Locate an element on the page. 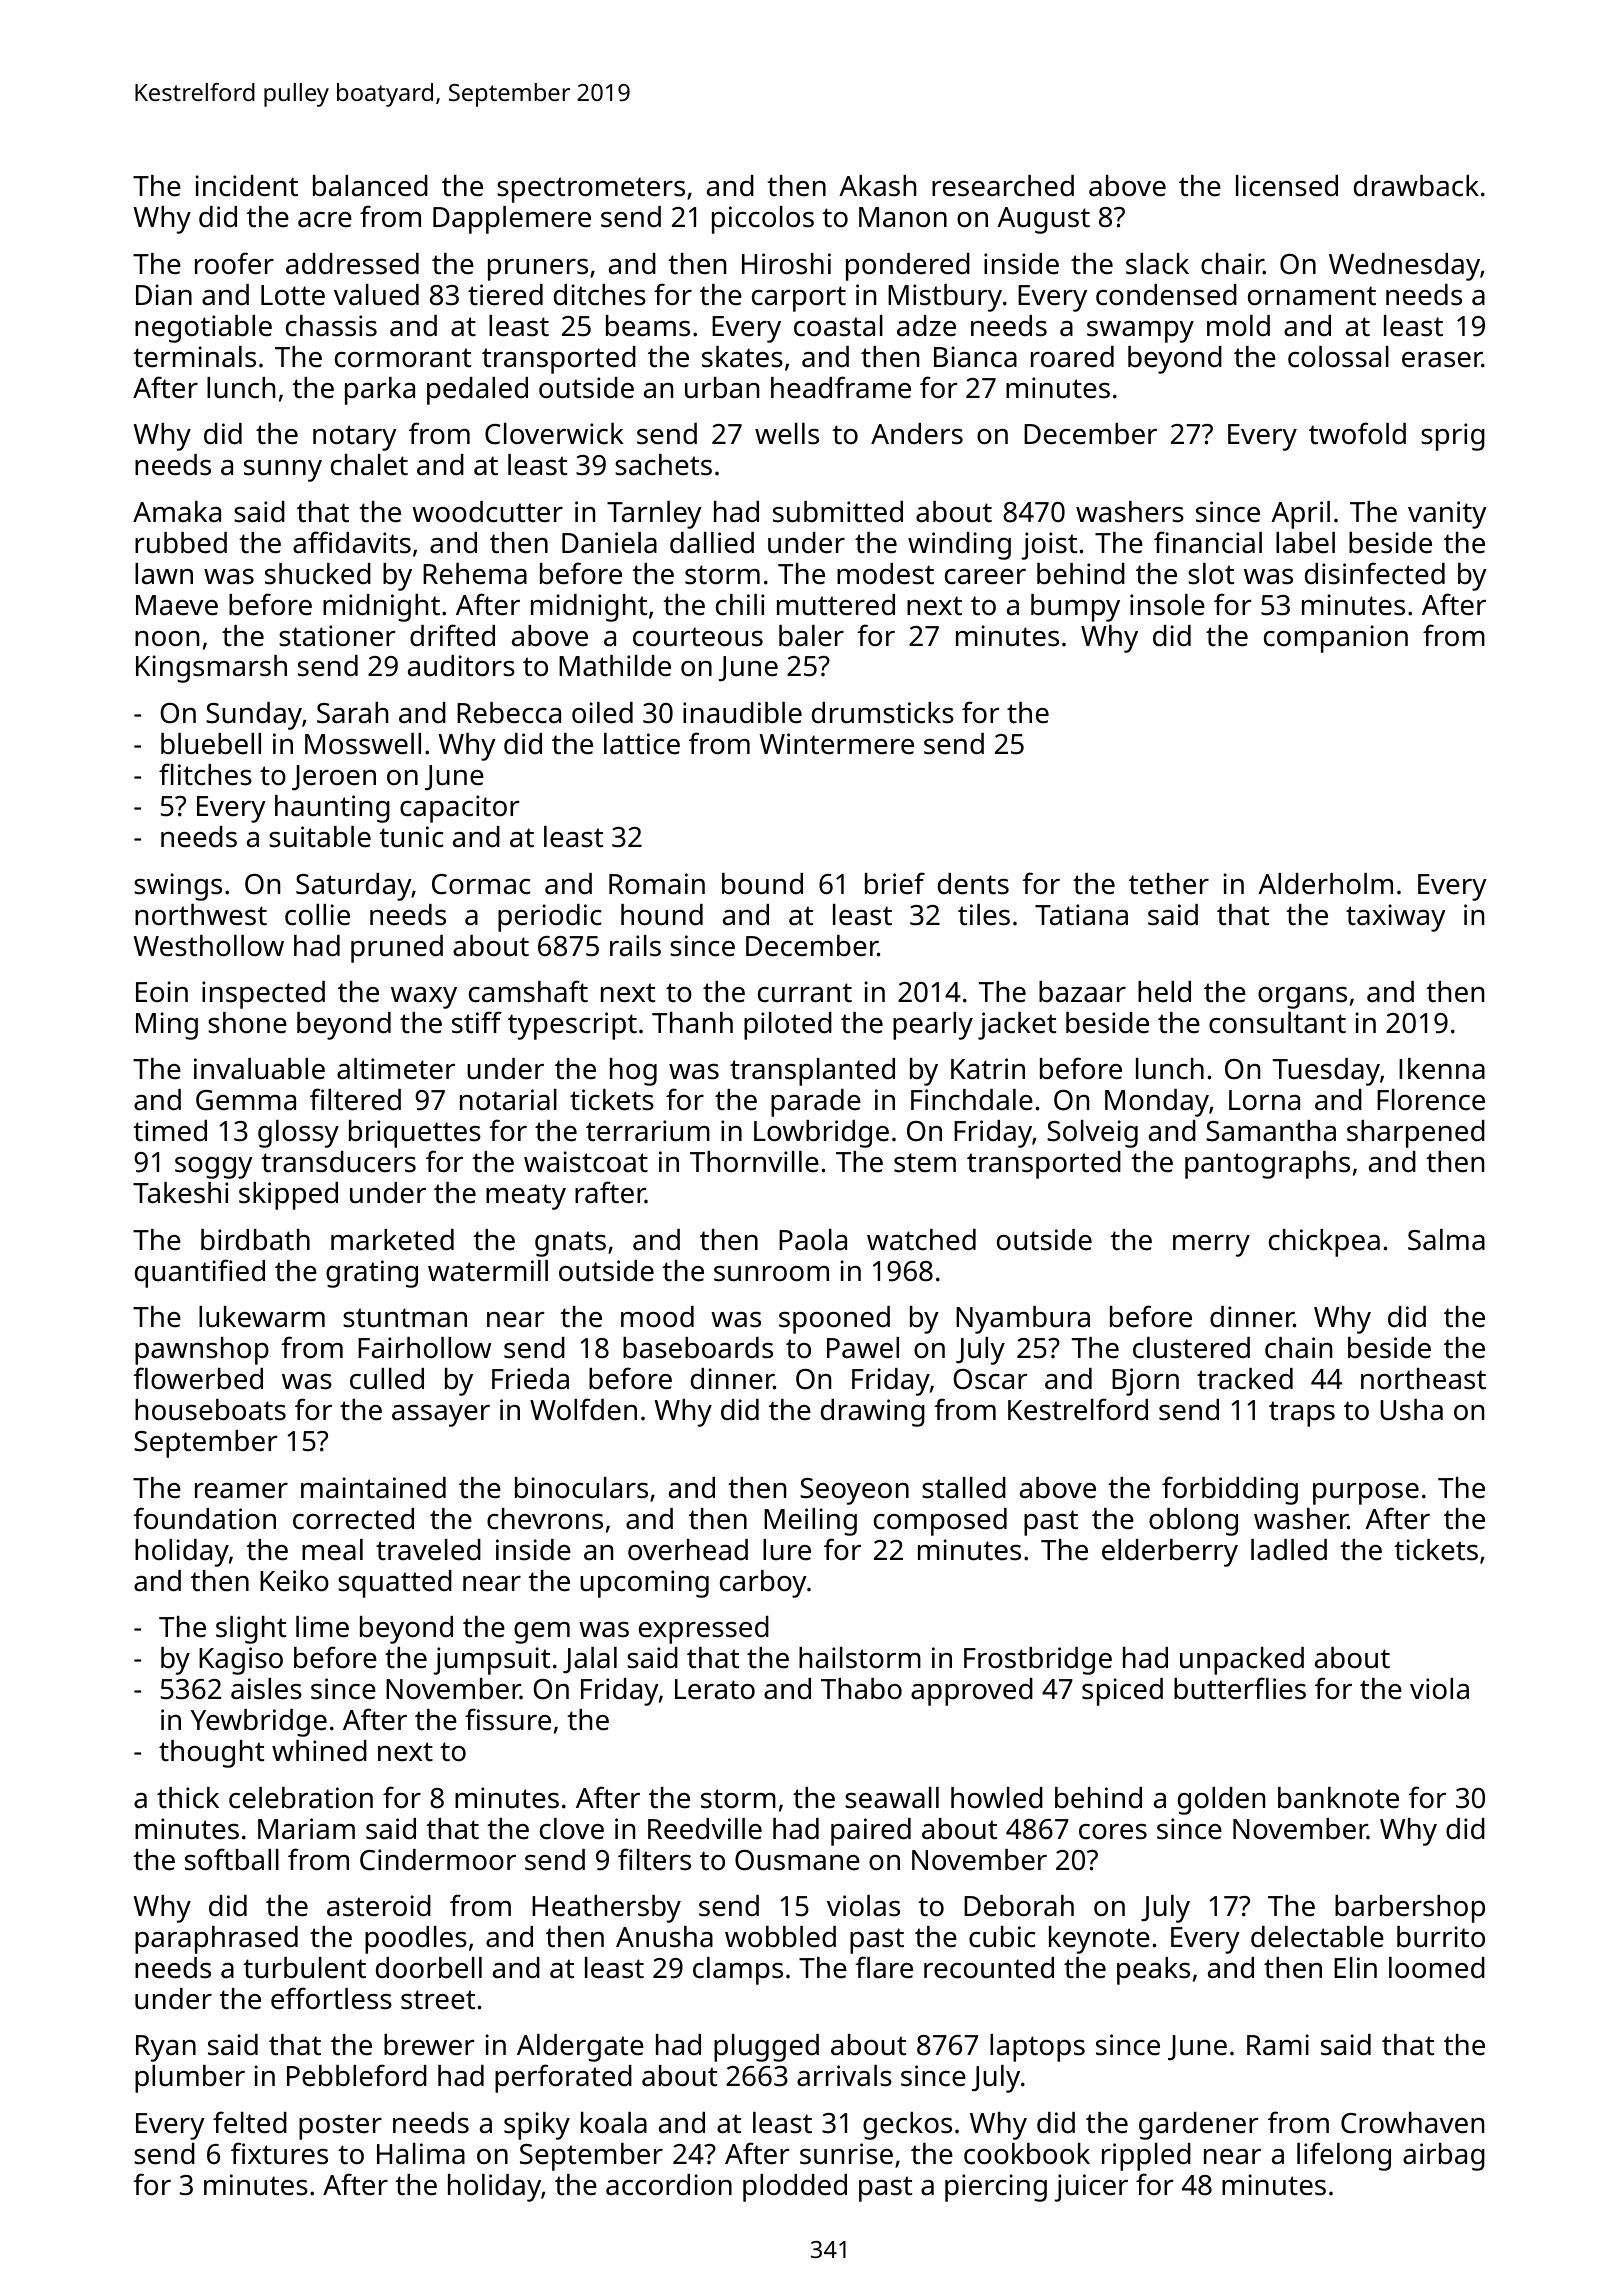  currant is located at coordinates (805, 993).
